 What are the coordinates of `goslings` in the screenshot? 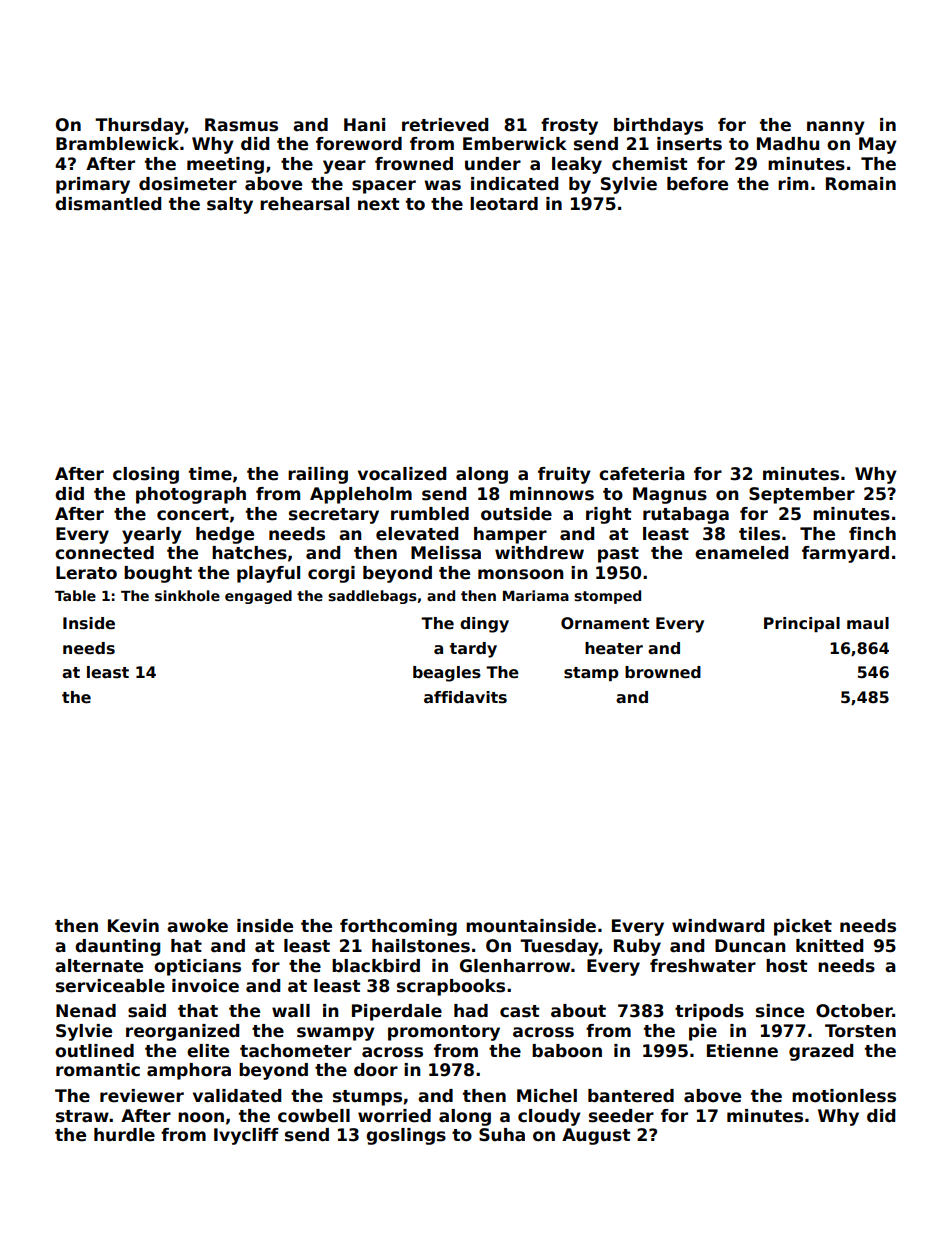 It's located at (406, 1136).
